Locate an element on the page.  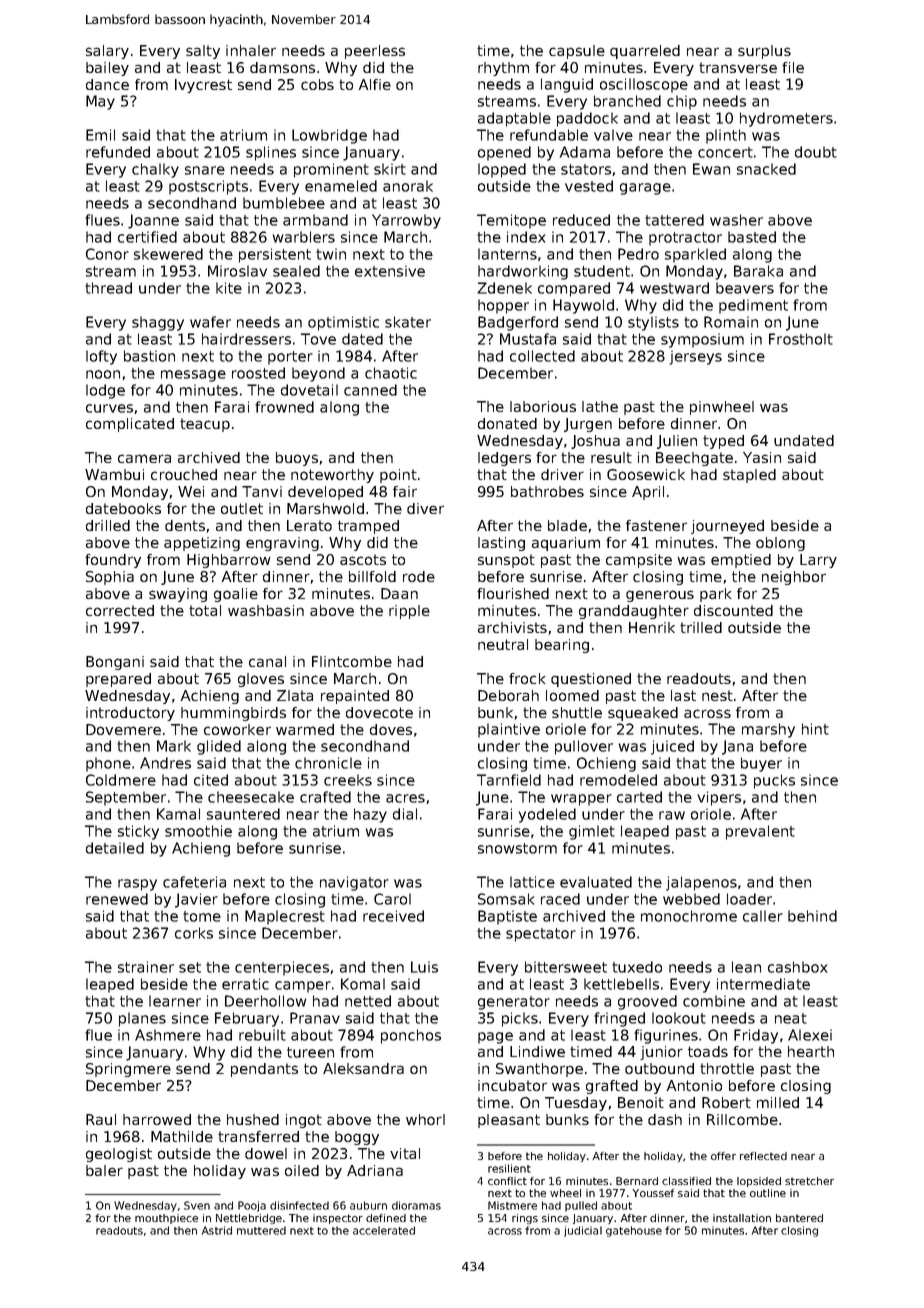
defined is located at coordinates (386, 1218).
